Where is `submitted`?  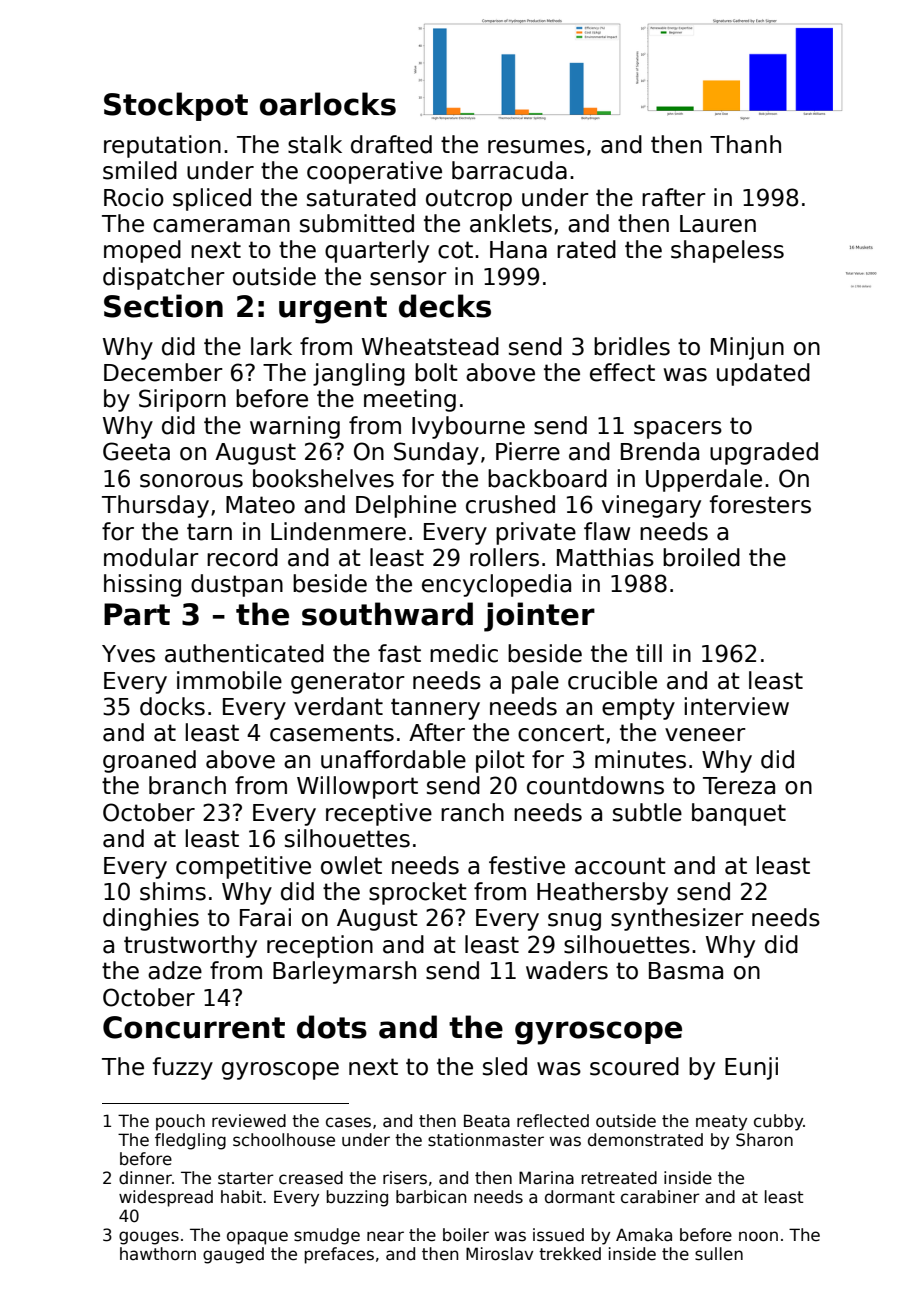
submitted is located at coordinates (357, 223).
